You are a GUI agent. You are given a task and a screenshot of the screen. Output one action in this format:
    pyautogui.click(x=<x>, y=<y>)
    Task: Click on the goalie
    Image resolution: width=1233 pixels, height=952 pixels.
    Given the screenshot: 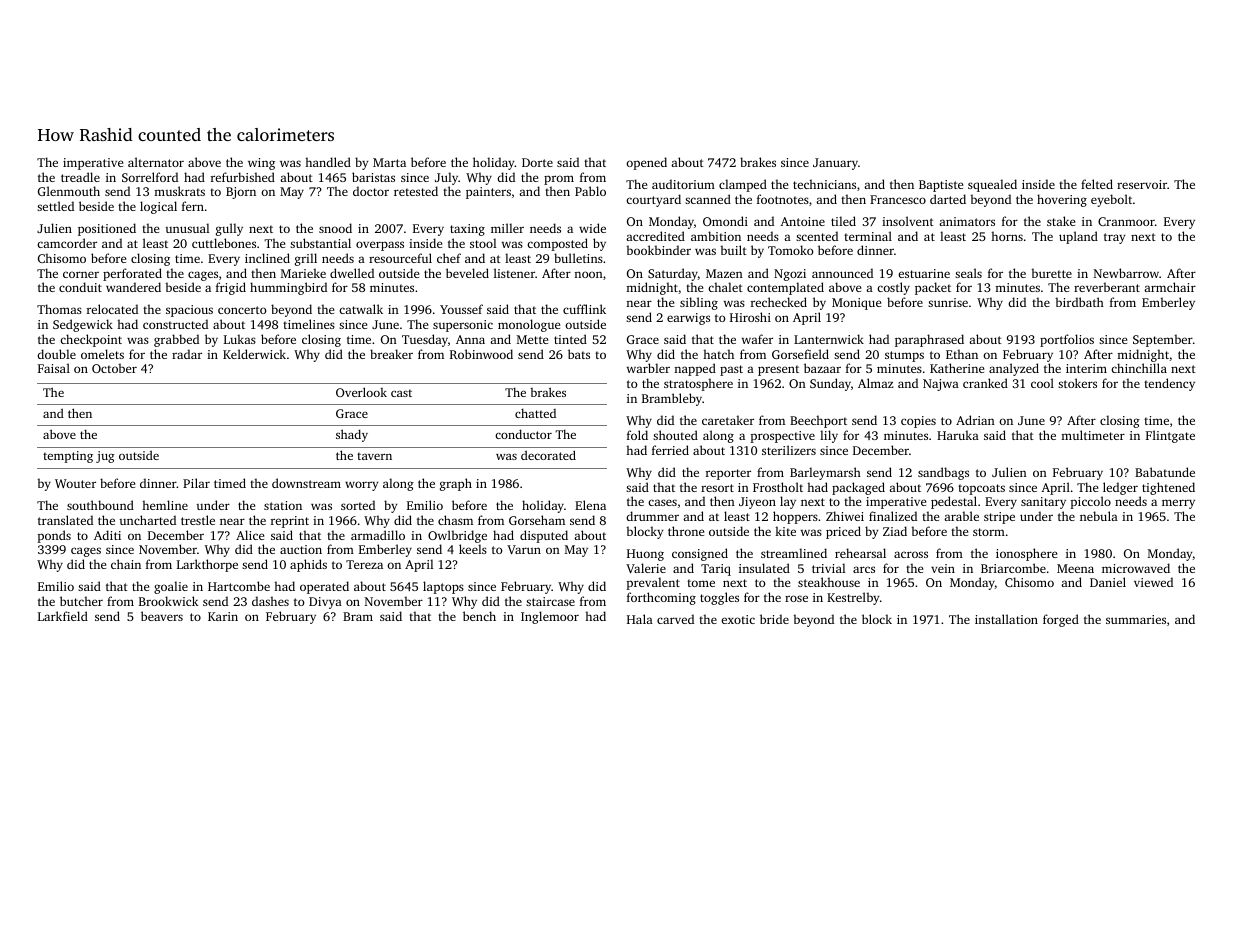 What is the action you would take?
    pyautogui.click(x=171, y=587)
